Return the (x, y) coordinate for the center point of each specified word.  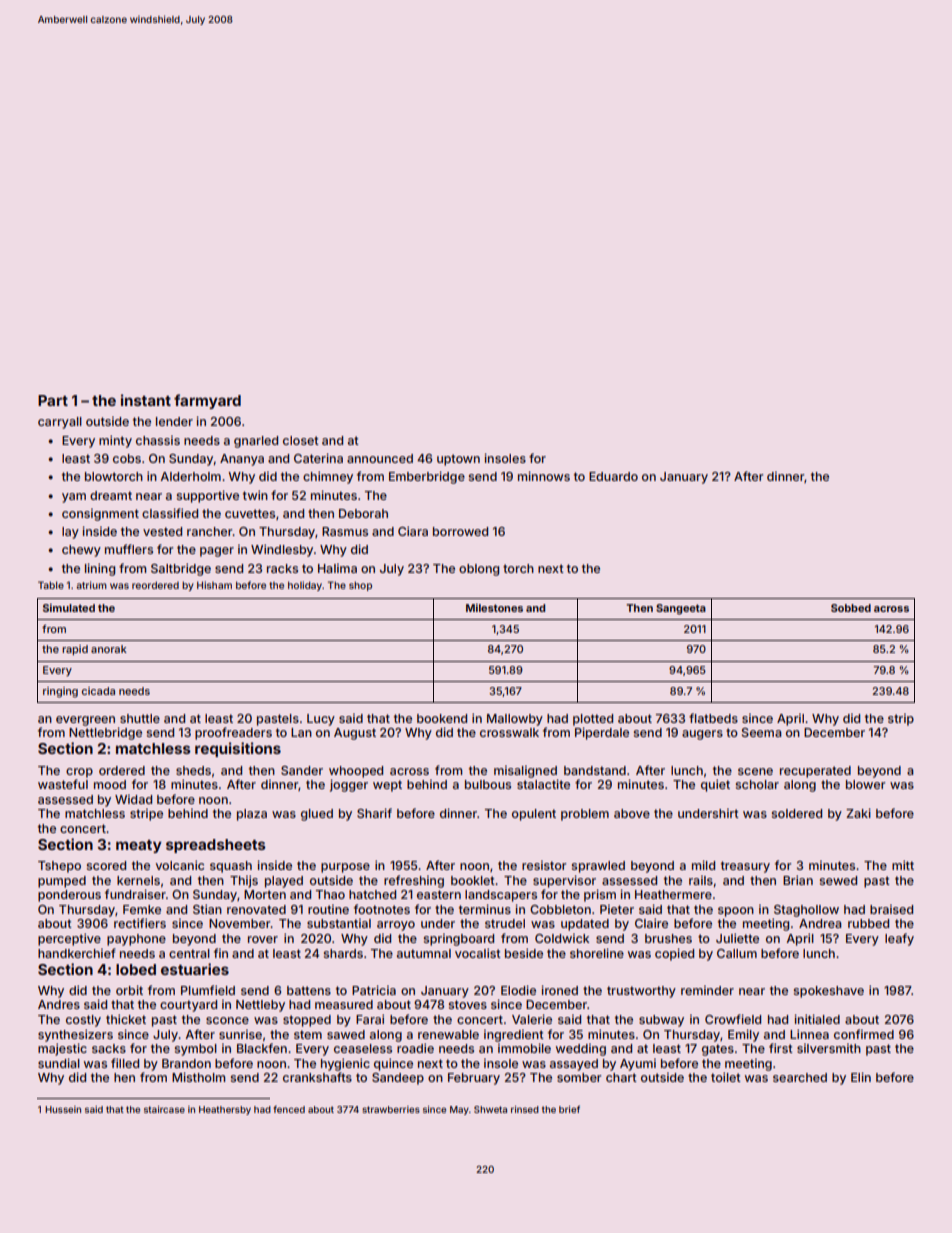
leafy (899, 939)
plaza (252, 815)
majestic (62, 1049)
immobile (524, 1048)
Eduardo (613, 476)
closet (301, 440)
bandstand (595, 770)
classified (170, 513)
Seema (762, 732)
